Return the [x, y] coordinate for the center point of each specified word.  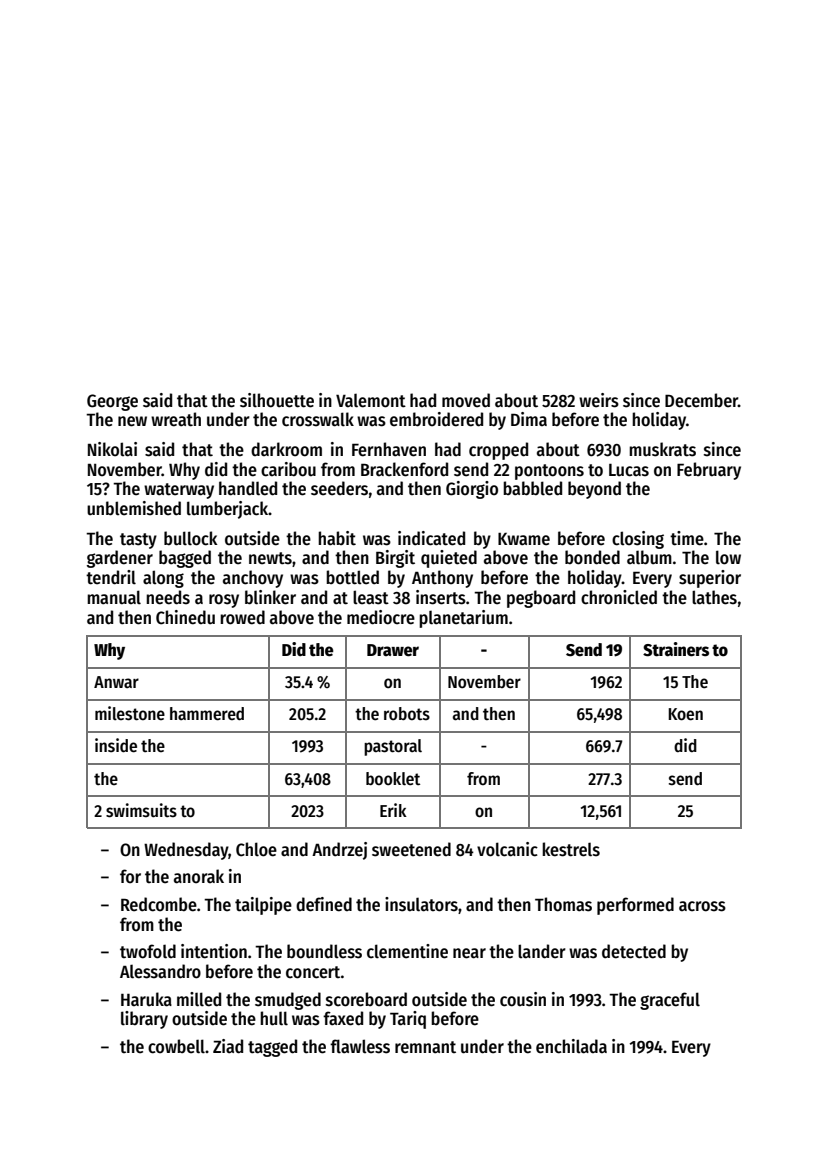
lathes [714, 597]
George [112, 402]
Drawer [393, 650]
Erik [393, 810]
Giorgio [472, 490]
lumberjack [228, 510]
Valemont [371, 400]
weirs [599, 400]
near [469, 953]
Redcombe [159, 904]
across [702, 906]
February [709, 471]
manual [114, 597]
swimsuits [141, 810]
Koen [686, 714]
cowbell [176, 1046]
